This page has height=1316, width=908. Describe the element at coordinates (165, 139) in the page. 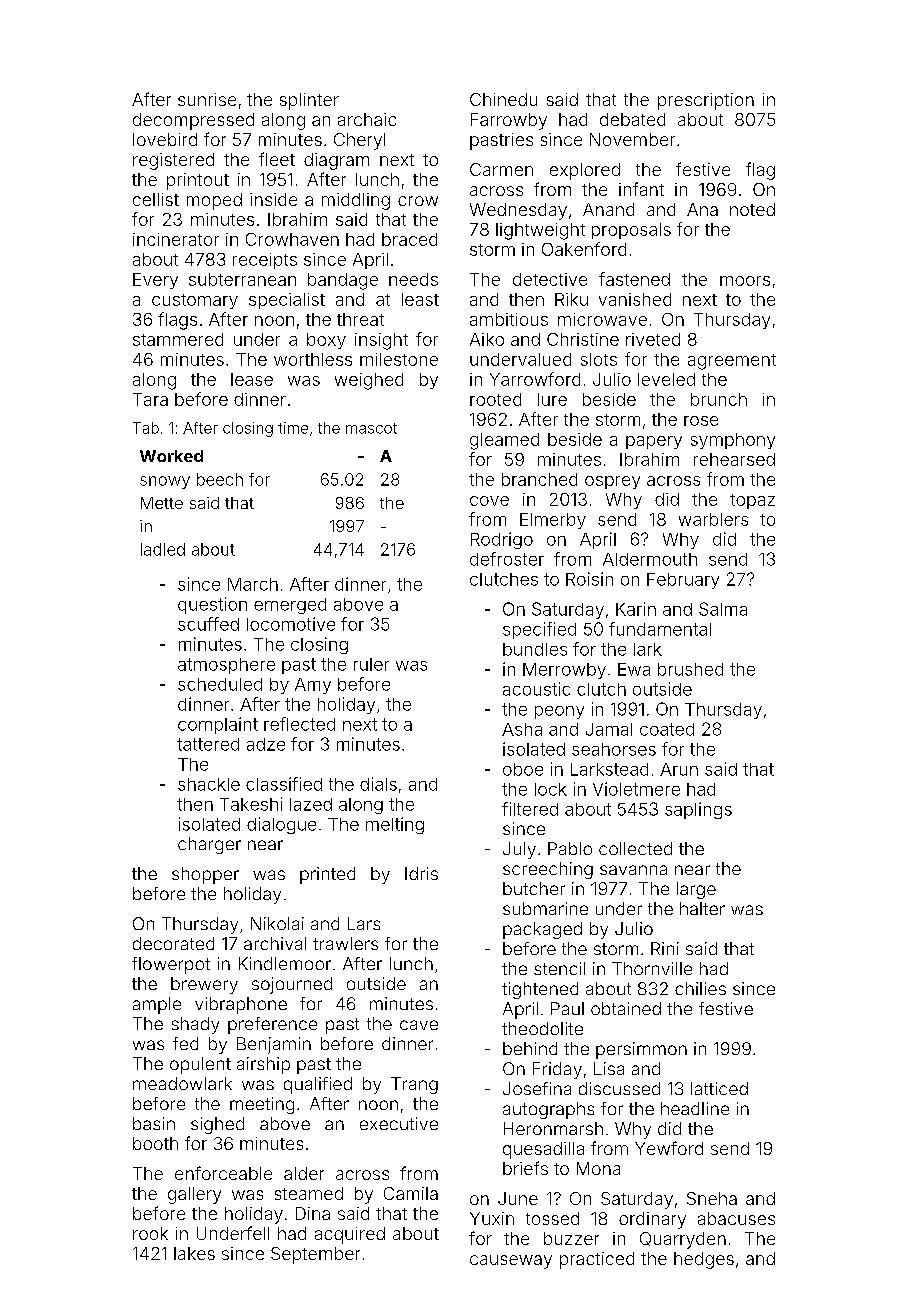

I see `lovebird` at that location.
